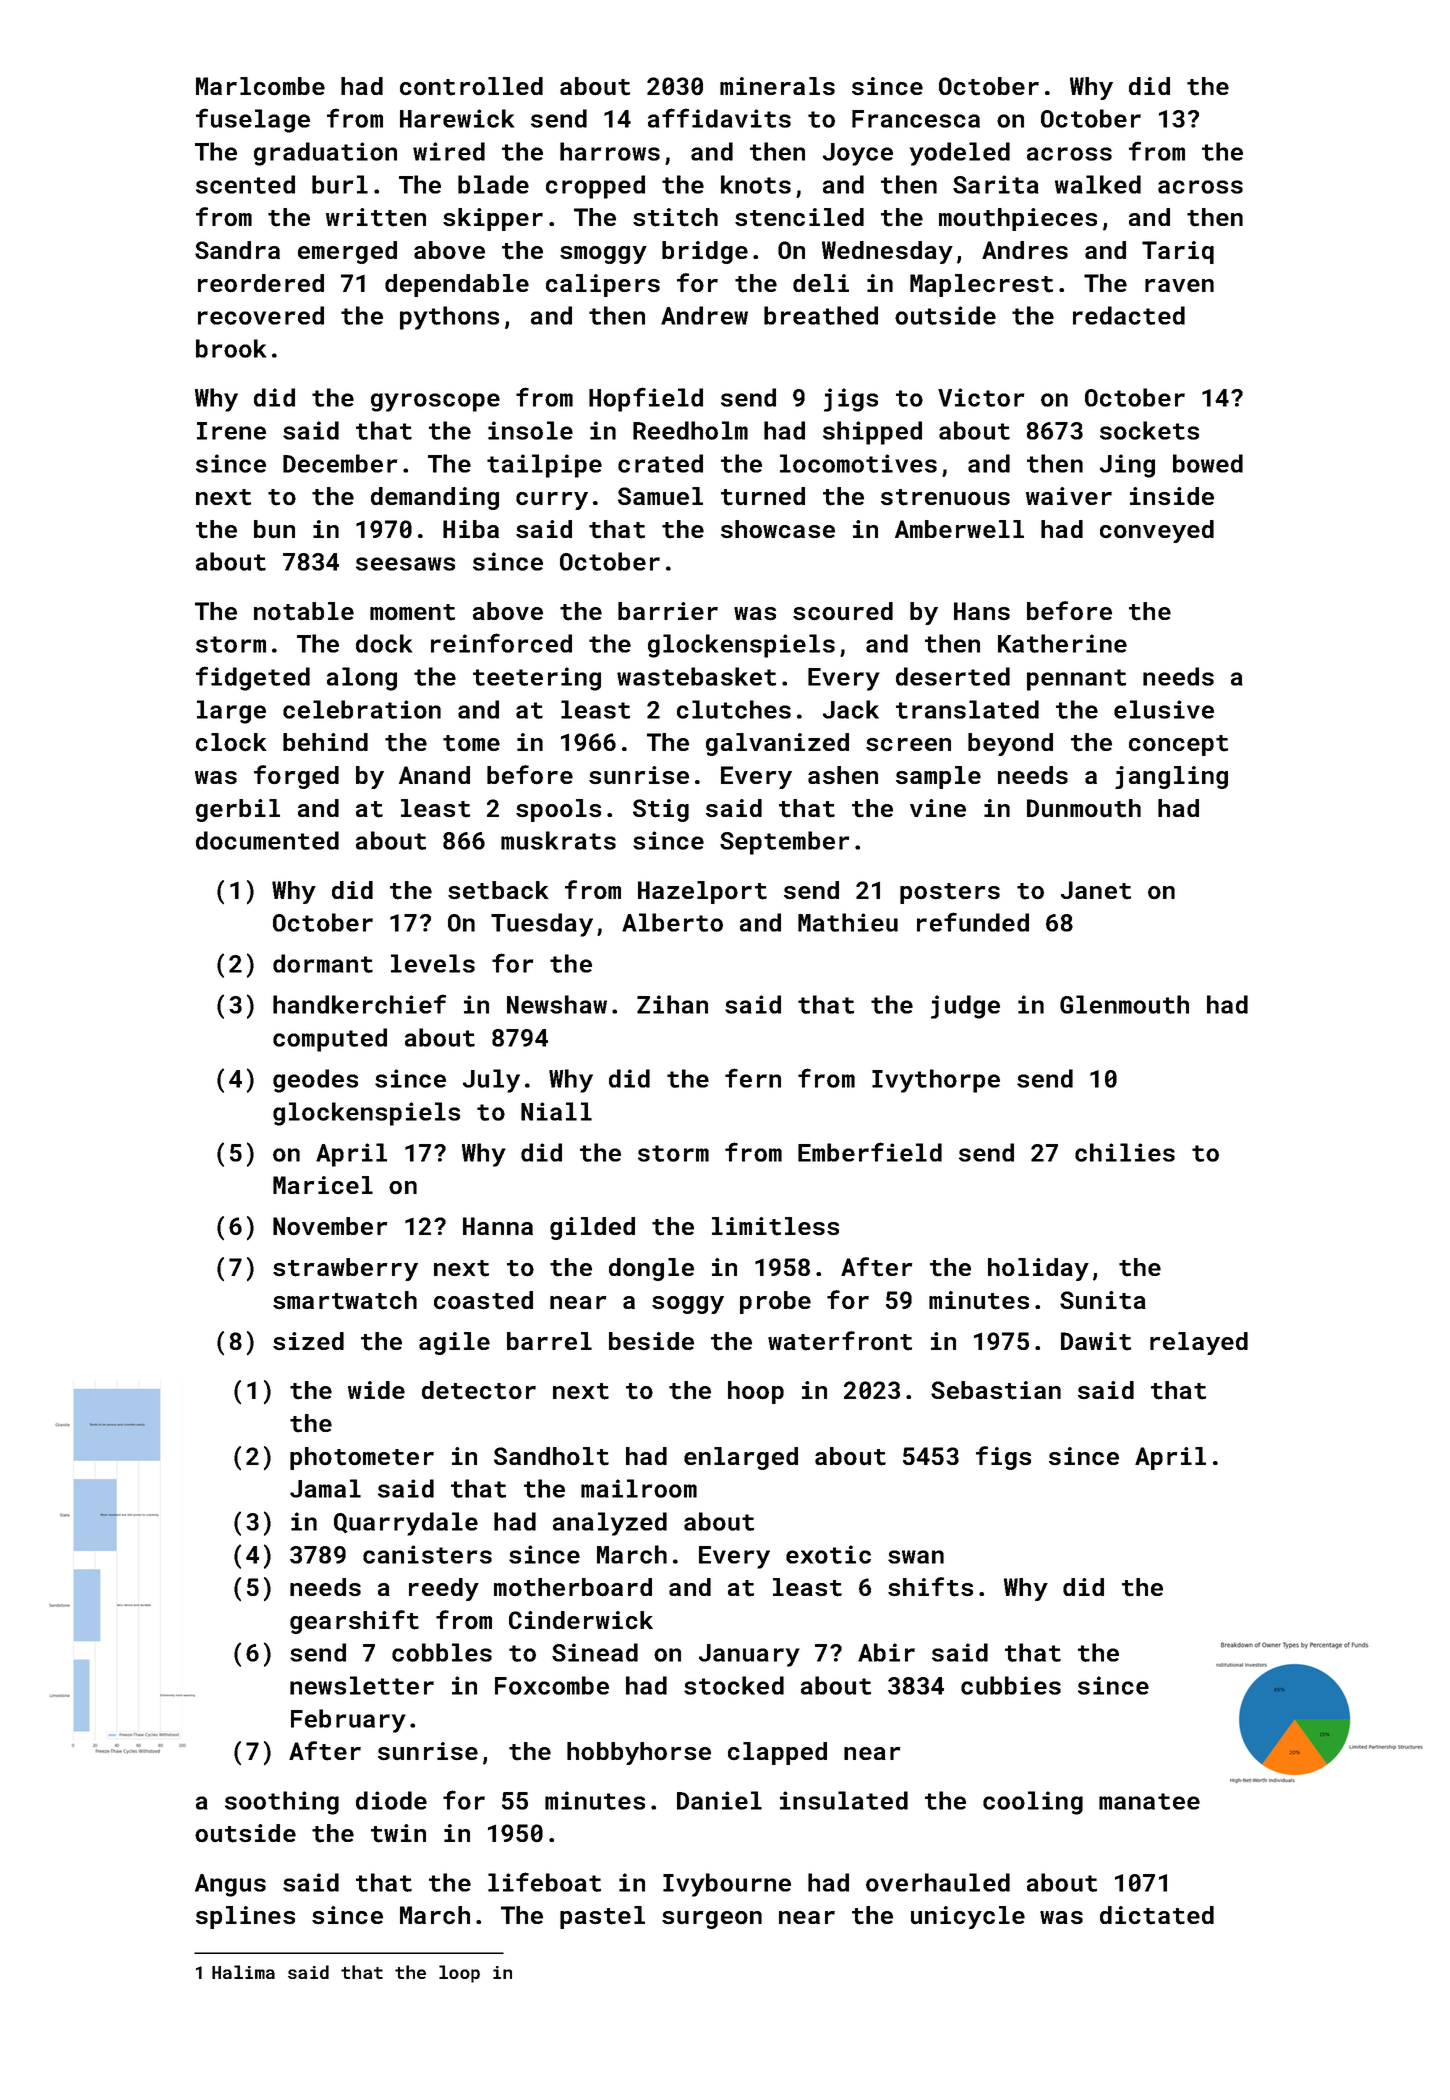 The width and height of the page is (1450, 2100). What do you see at coordinates (459, 1974) in the page?
I see `loop` at bounding box center [459, 1974].
